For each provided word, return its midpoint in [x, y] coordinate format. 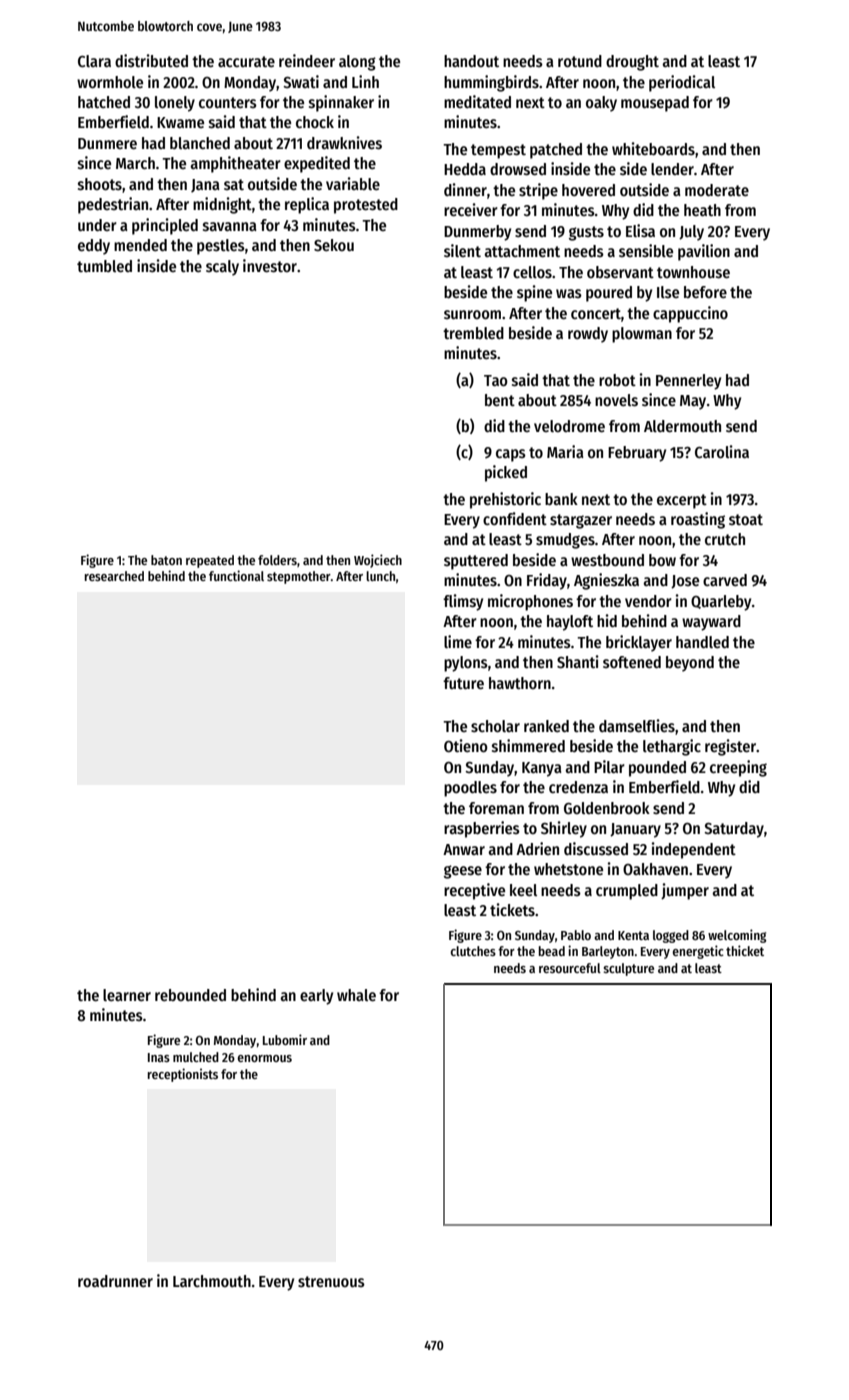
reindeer [307, 60]
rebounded [190, 995]
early [316, 997]
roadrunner [115, 1281]
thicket [745, 950]
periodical [682, 83]
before [705, 292]
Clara [94, 61]
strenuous [331, 1281]
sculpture [628, 969]
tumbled [104, 266]
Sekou [334, 245]
